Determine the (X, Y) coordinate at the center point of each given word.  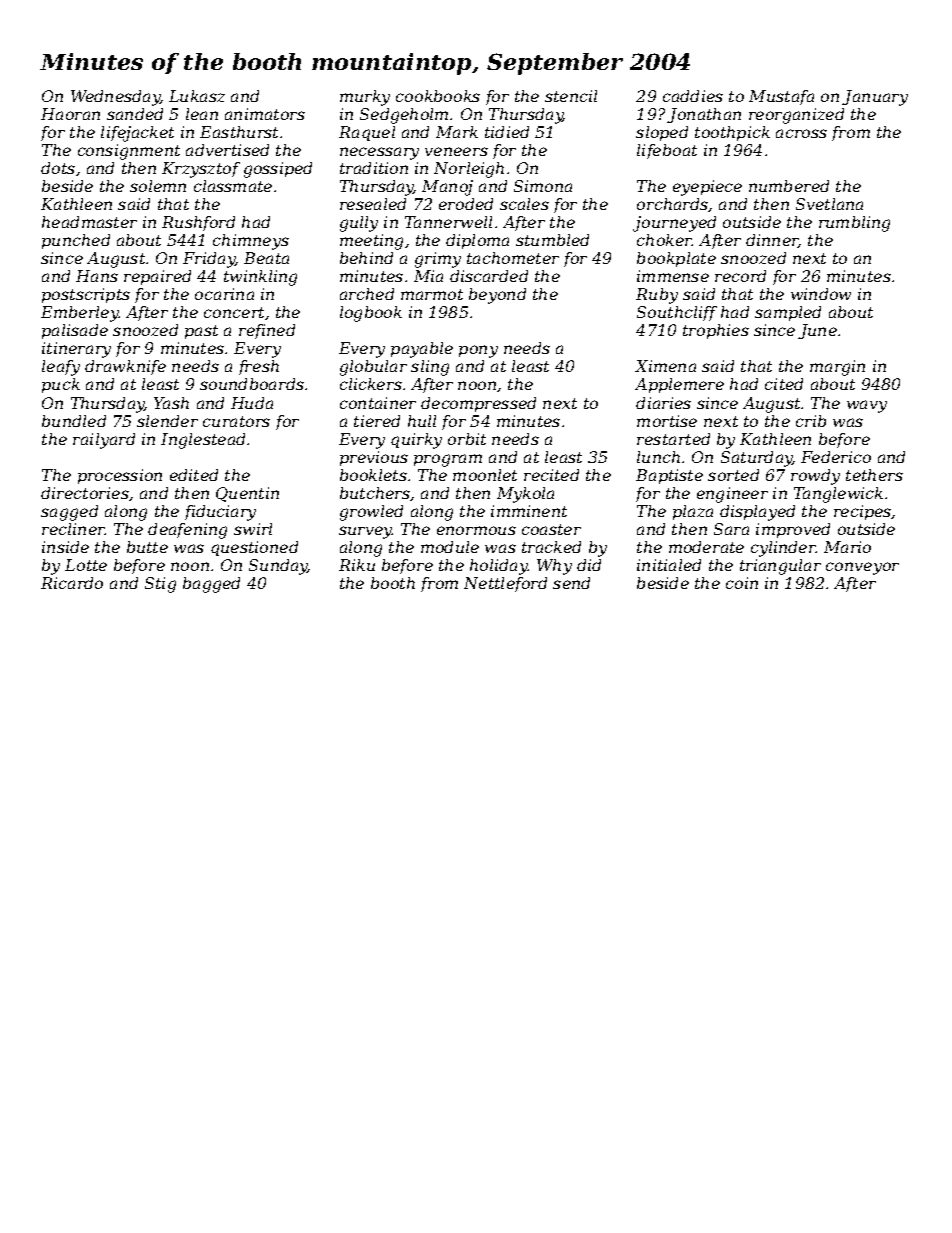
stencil (571, 96)
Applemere (679, 385)
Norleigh (469, 170)
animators (265, 114)
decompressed (478, 404)
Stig (160, 585)
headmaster (89, 222)
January (875, 98)
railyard (104, 441)
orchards (673, 205)
